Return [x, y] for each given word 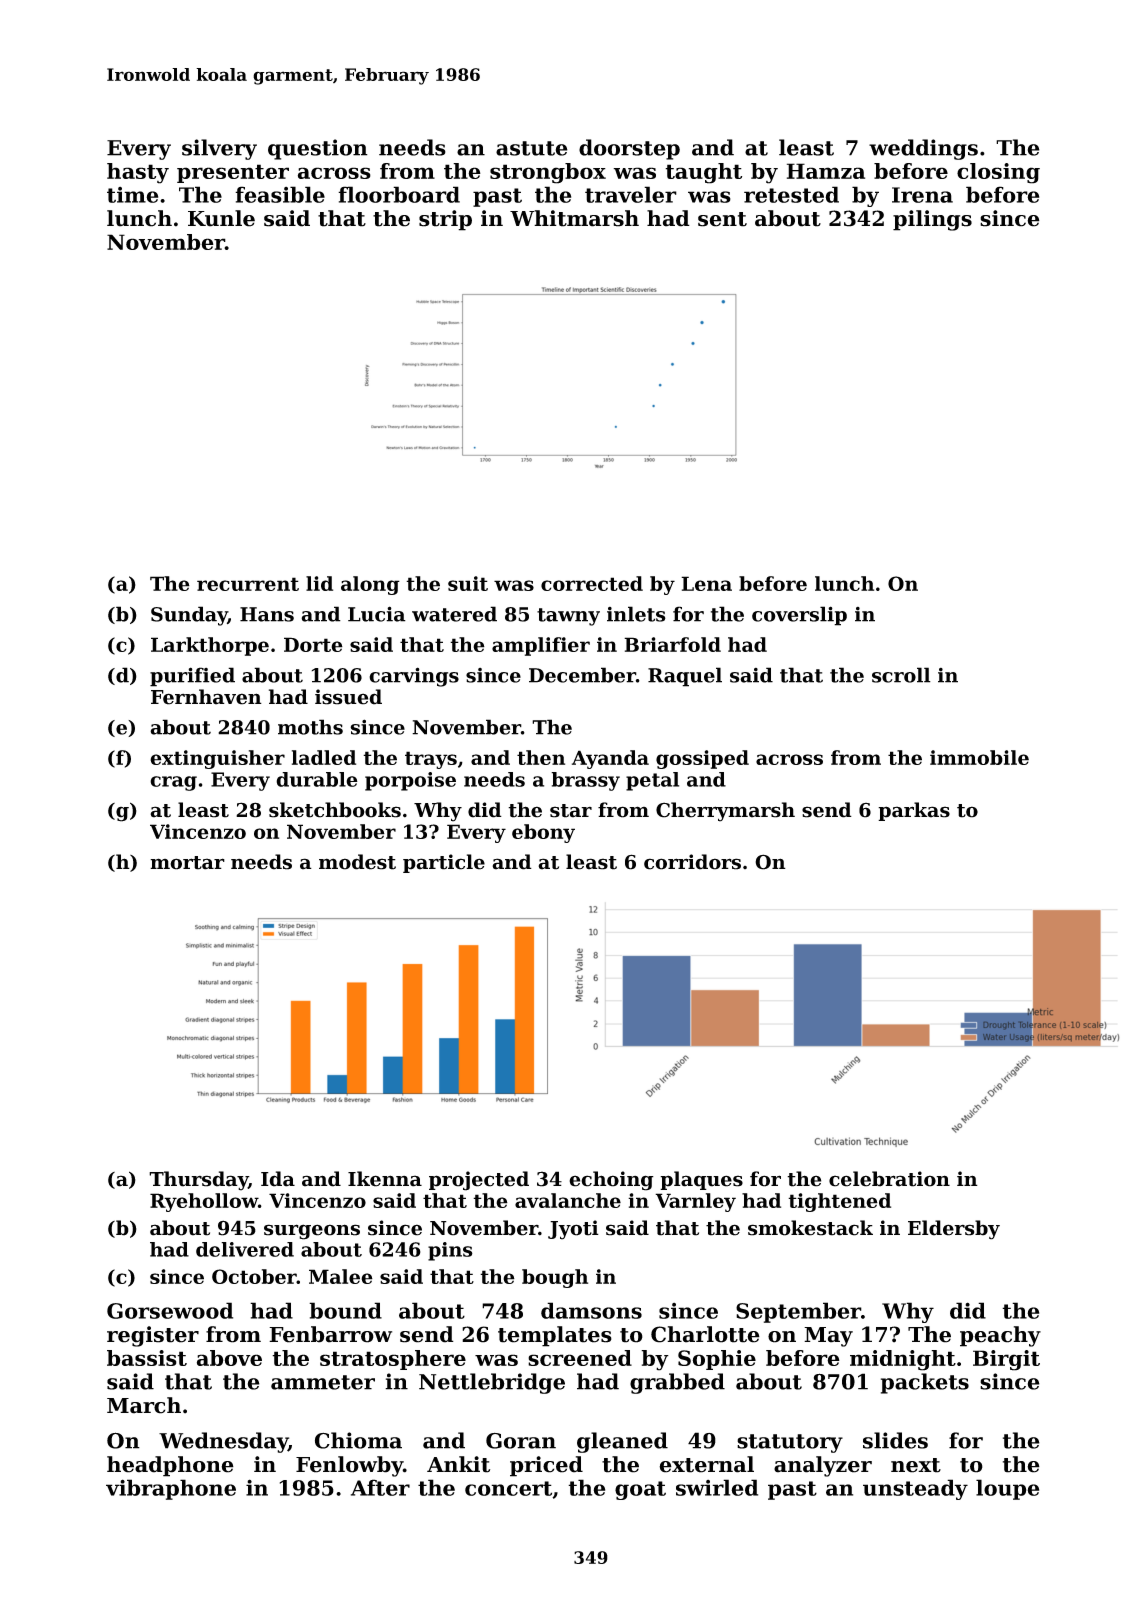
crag [173, 783]
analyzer [823, 1466]
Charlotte [705, 1334]
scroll [901, 675]
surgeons [312, 1232]
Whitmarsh [574, 218]
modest [357, 862]
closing [998, 173]
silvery [219, 149]
